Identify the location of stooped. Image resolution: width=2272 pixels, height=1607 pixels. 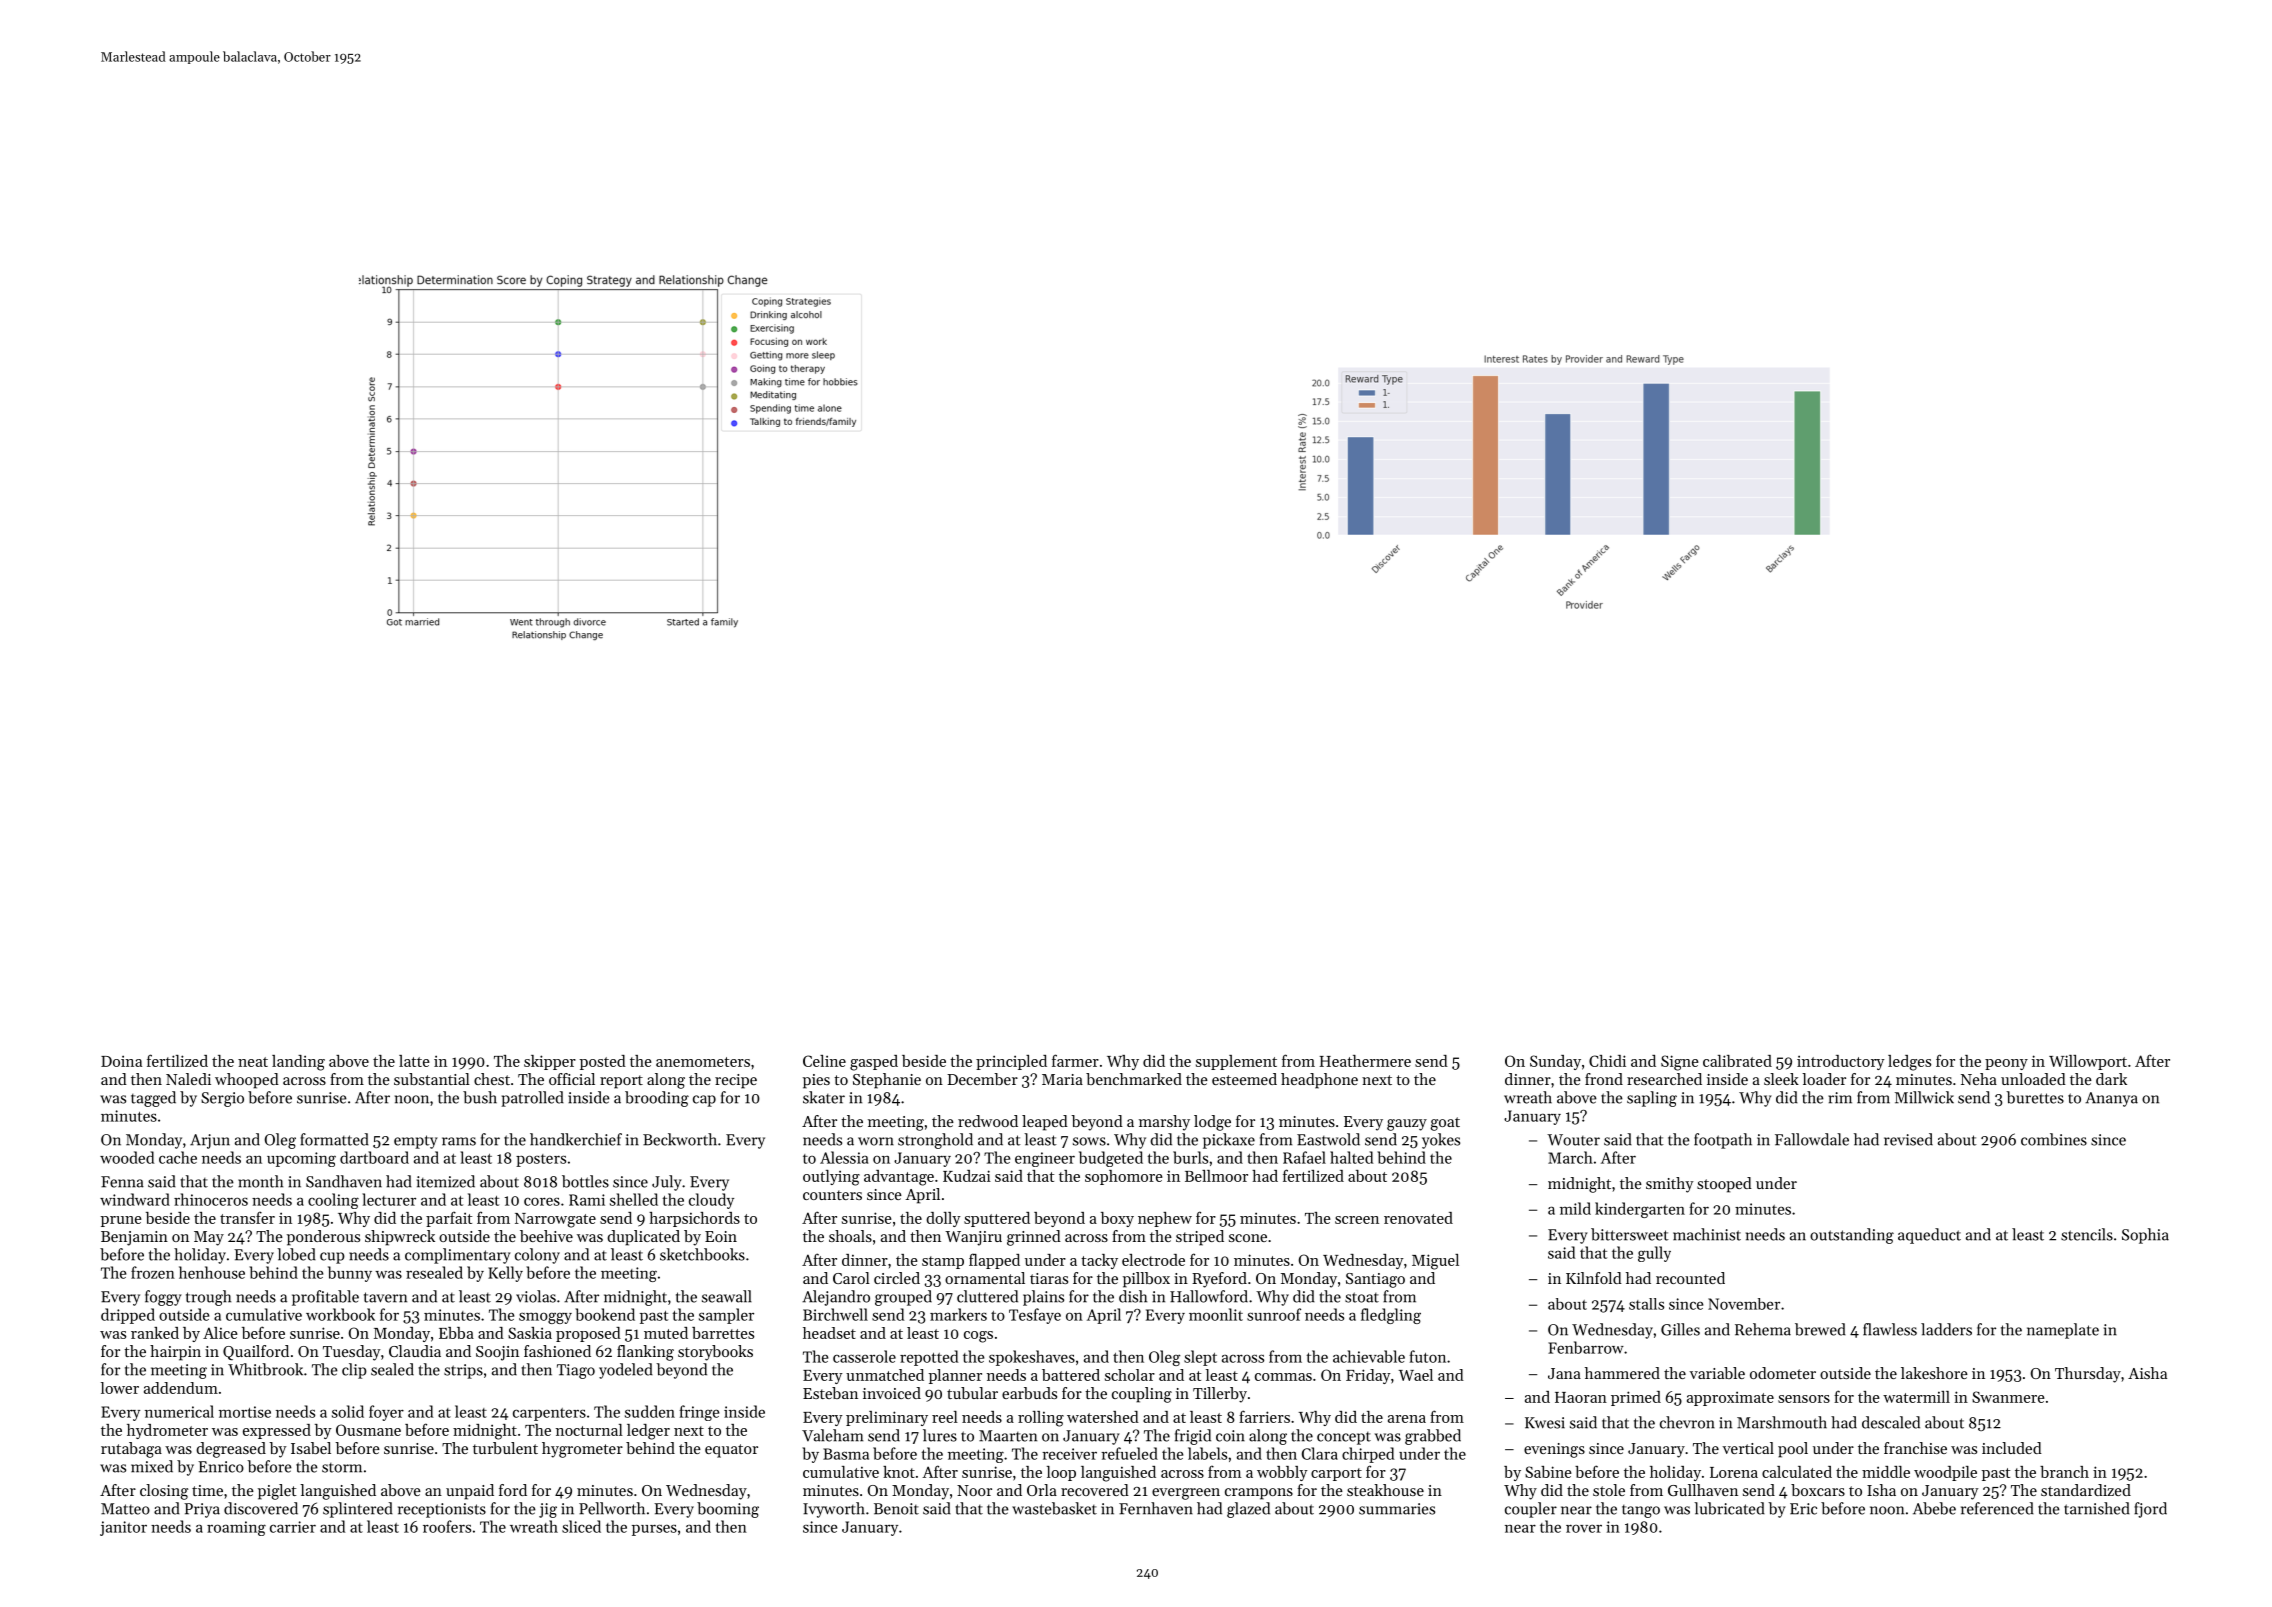
(1724, 1185).
